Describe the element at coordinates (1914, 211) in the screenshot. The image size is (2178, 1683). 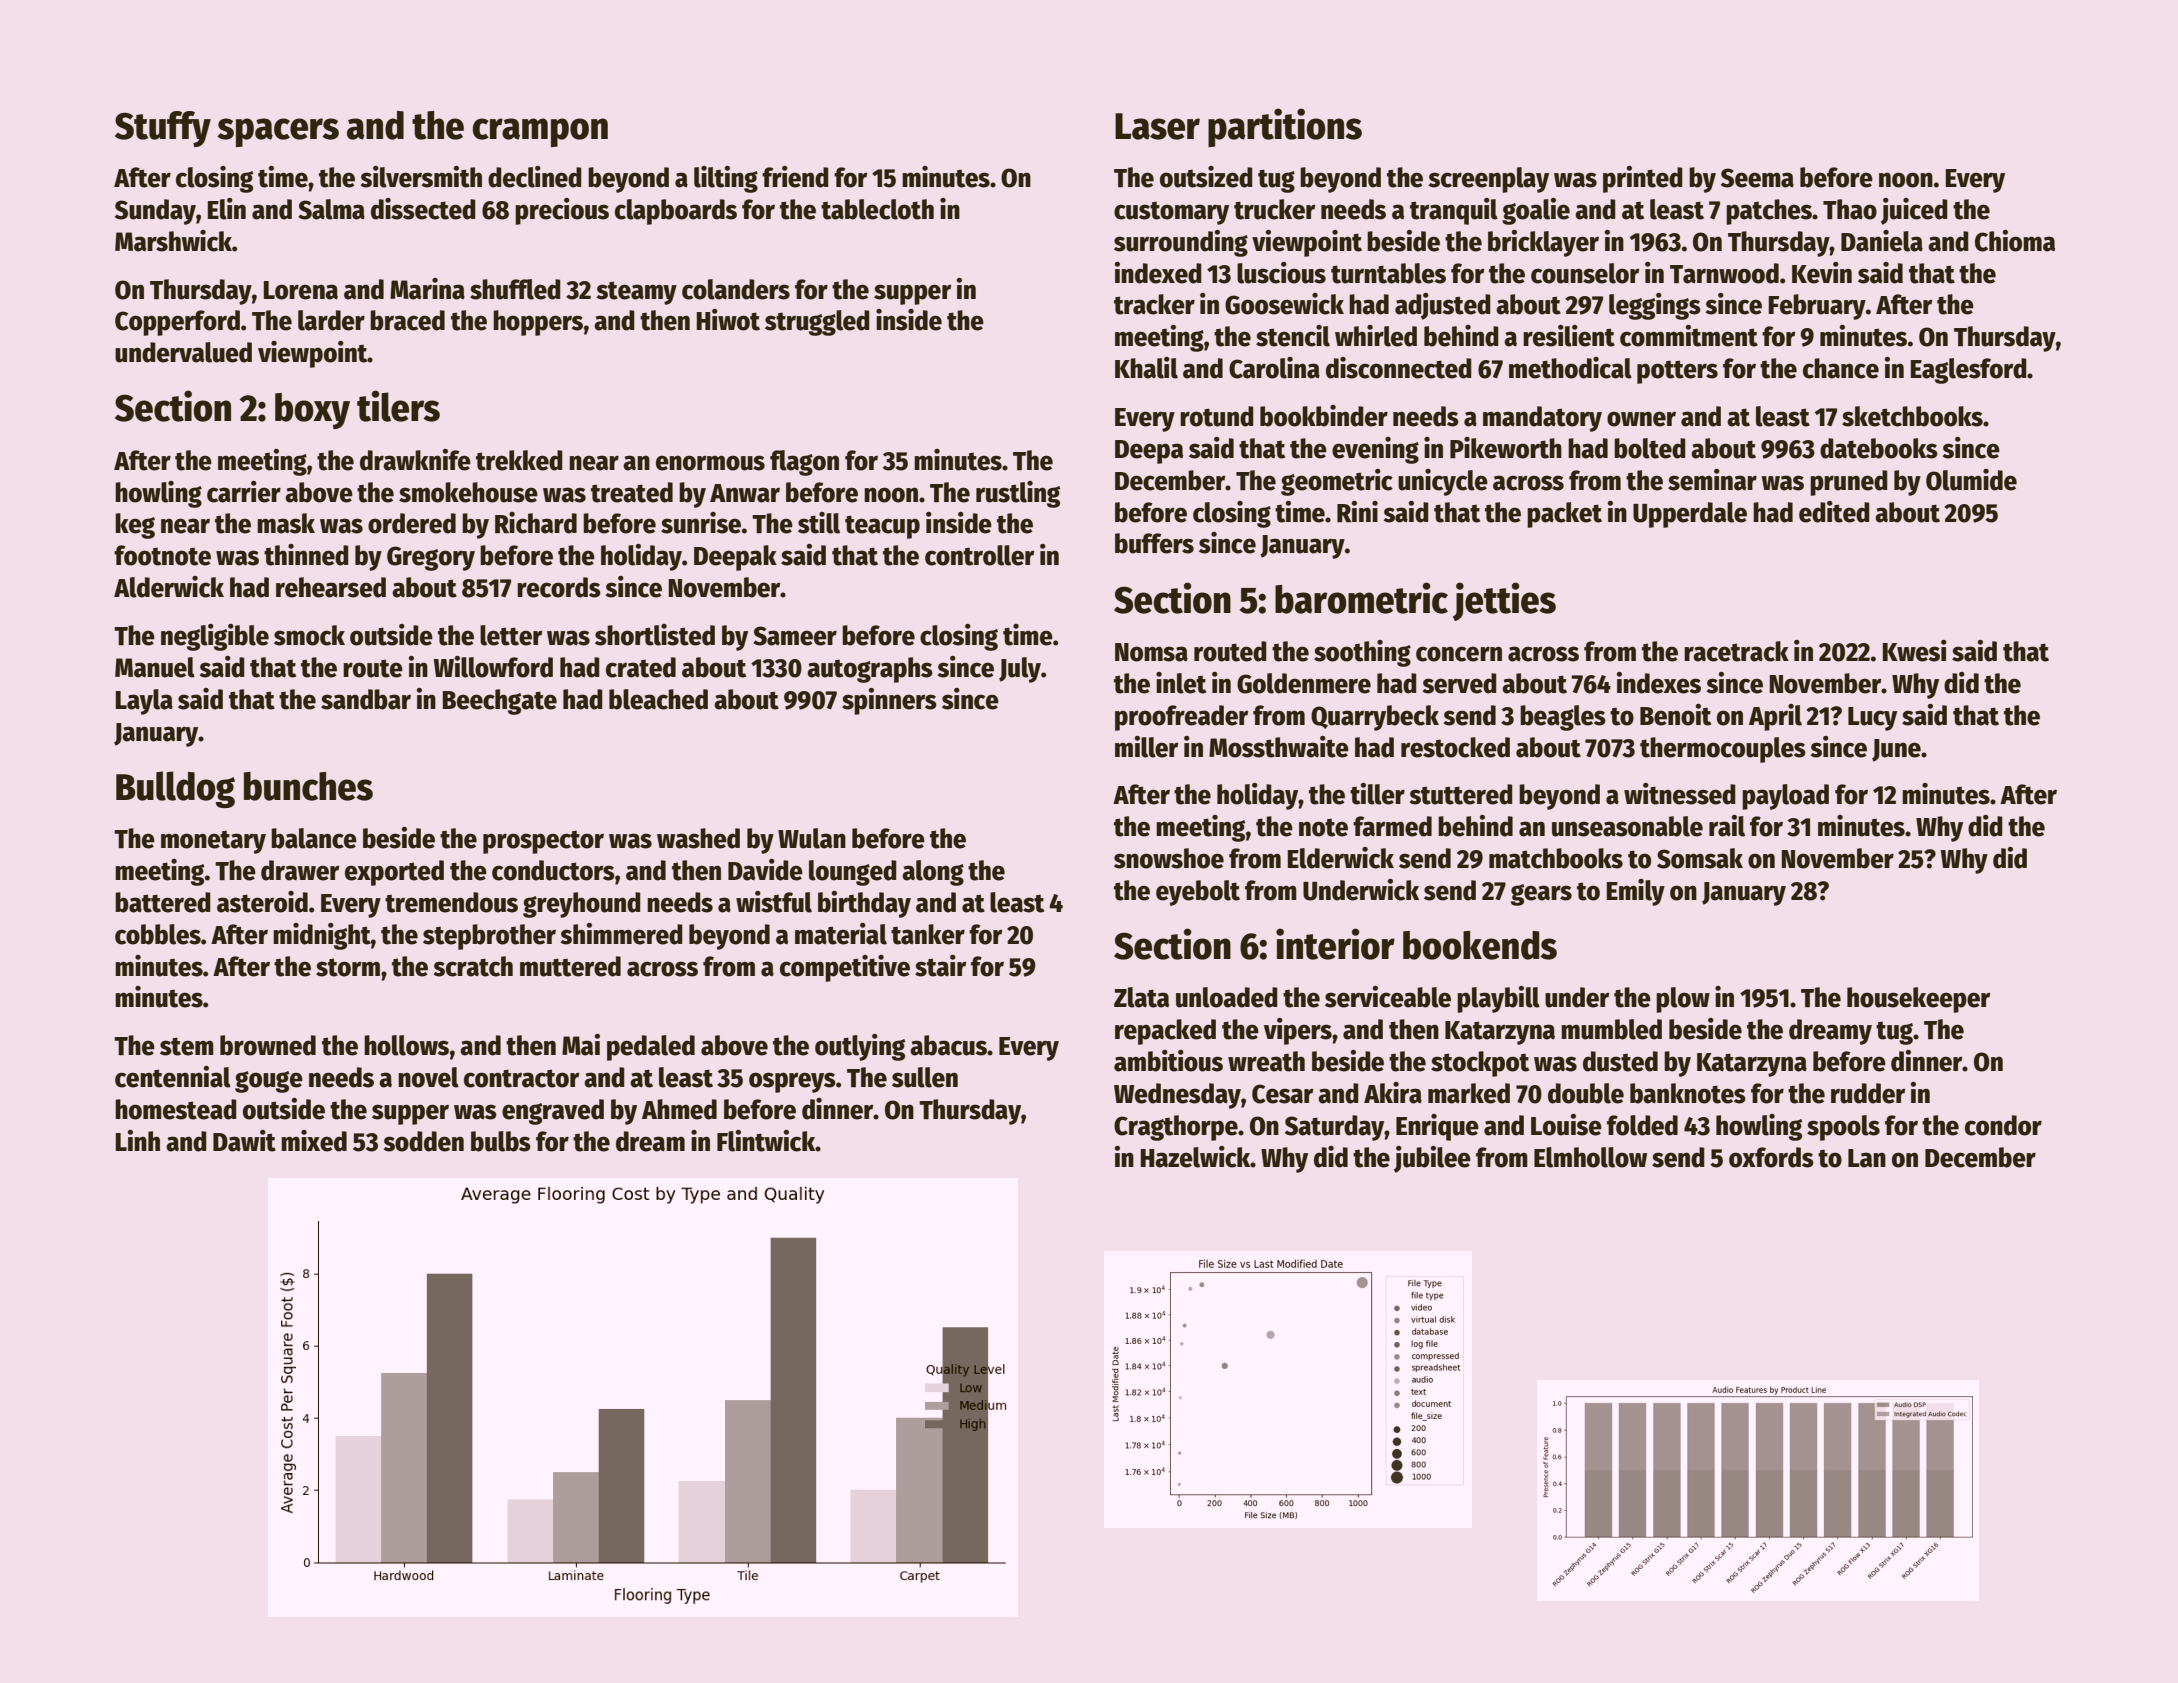
I see `juiced` at that location.
